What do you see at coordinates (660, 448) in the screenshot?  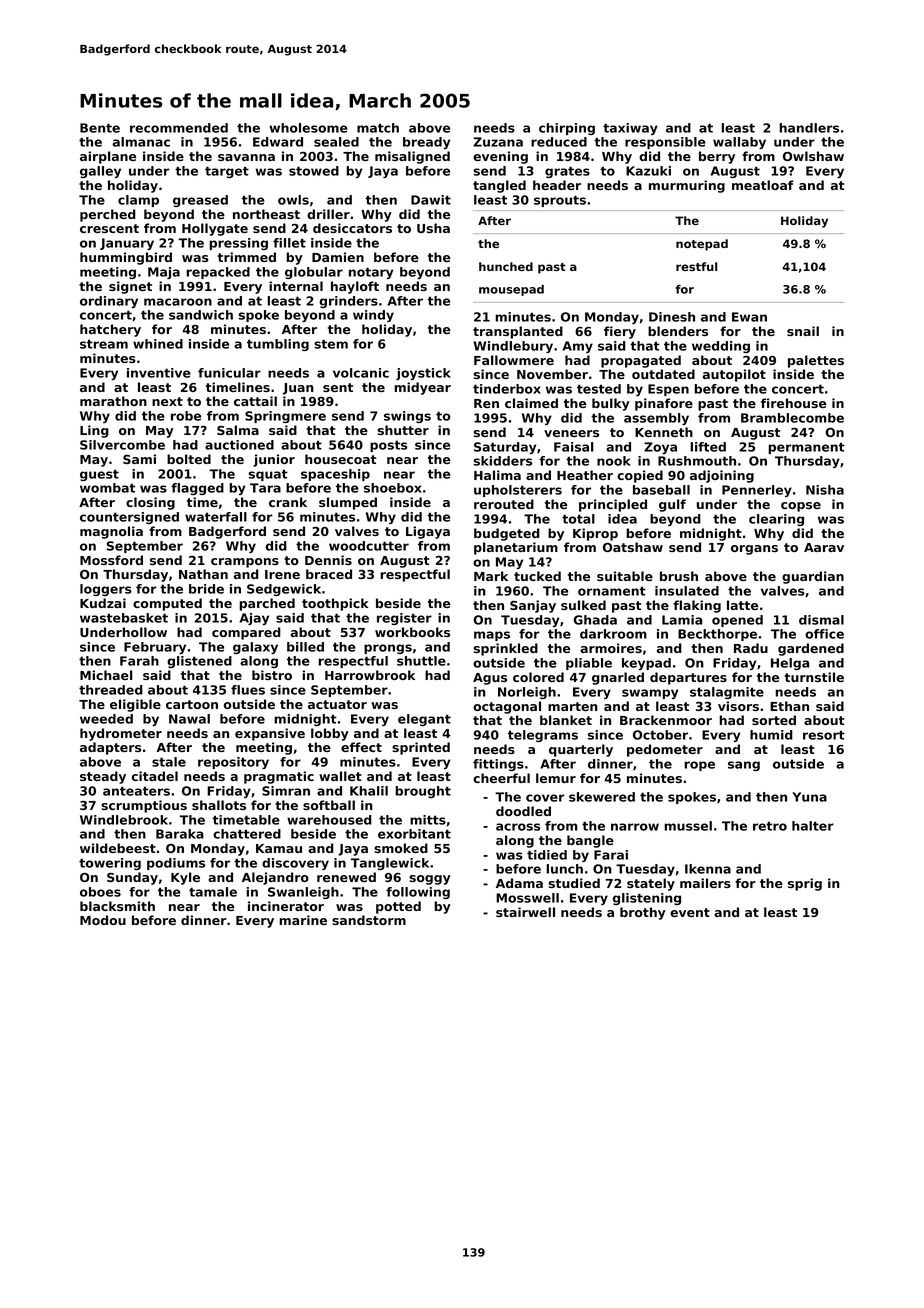 I see `Zoya` at bounding box center [660, 448].
